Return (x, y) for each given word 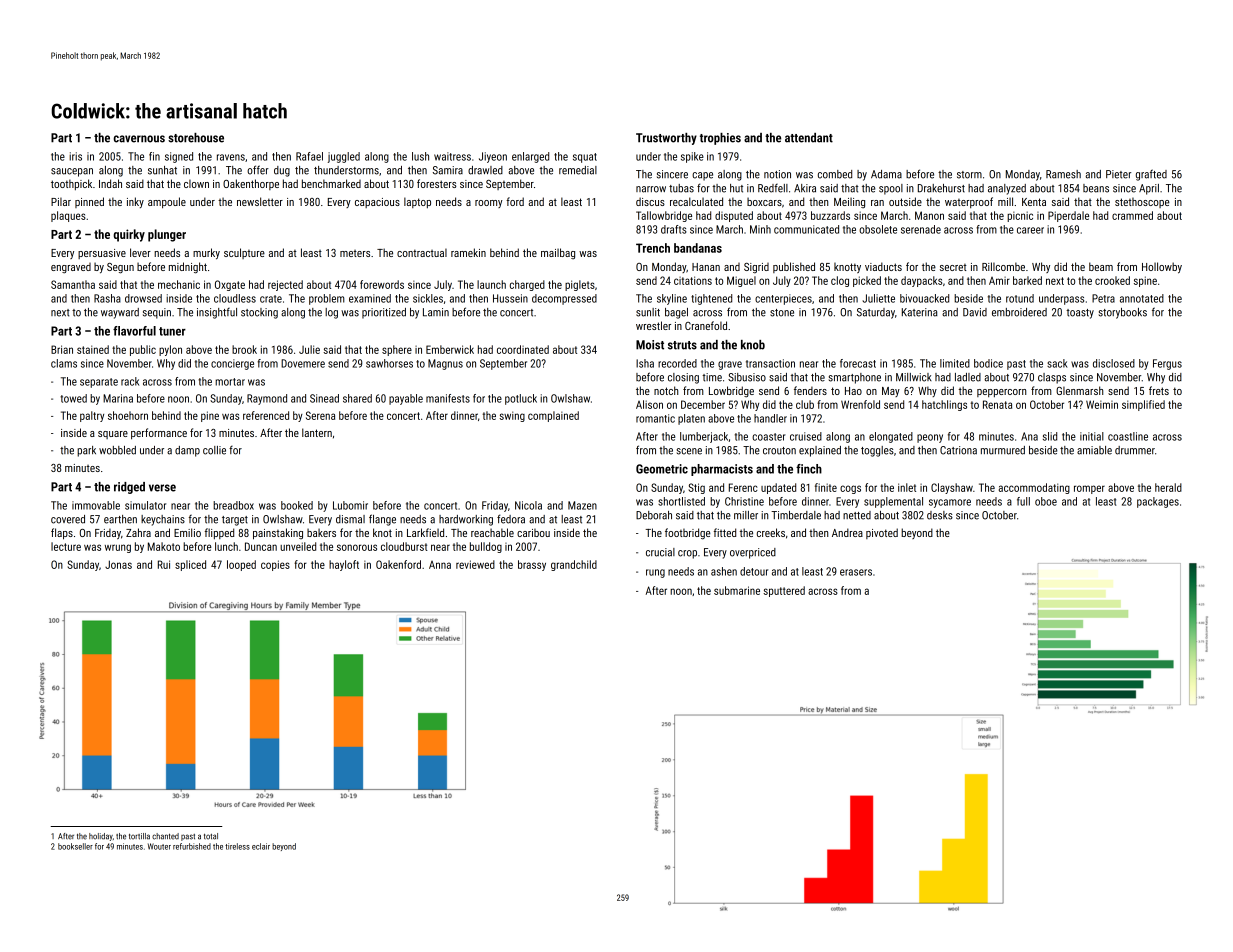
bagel (676, 313)
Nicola (528, 505)
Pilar (61, 202)
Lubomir (350, 505)
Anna (440, 565)
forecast (858, 363)
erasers (856, 572)
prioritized (384, 313)
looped (241, 565)
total (211, 836)
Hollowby (1162, 268)
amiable (1094, 450)
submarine (737, 590)
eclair (261, 846)
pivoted (882, 533)
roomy (489, 204)
